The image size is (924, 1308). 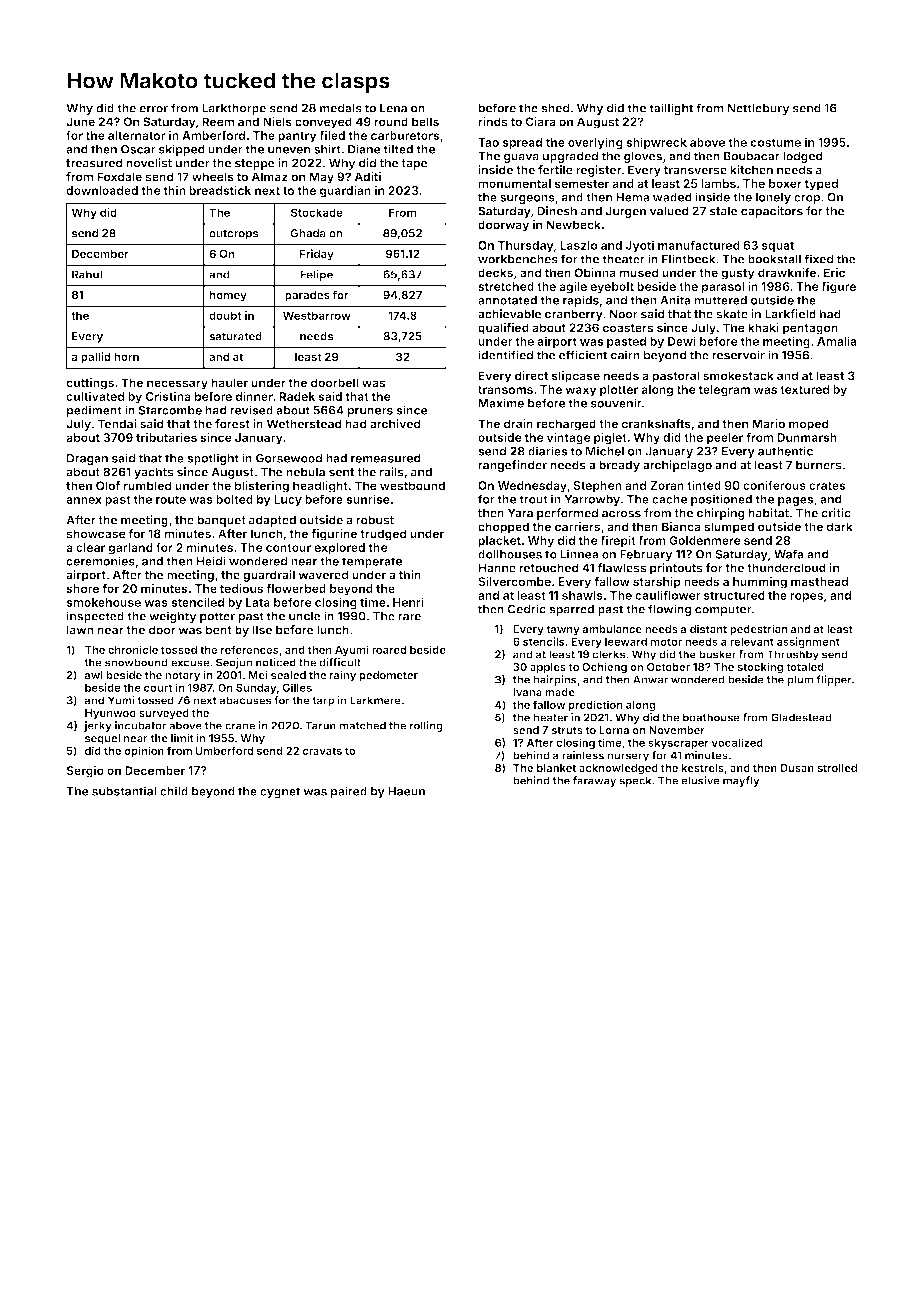 I want to click on paired, so click(x=349, y=792).
